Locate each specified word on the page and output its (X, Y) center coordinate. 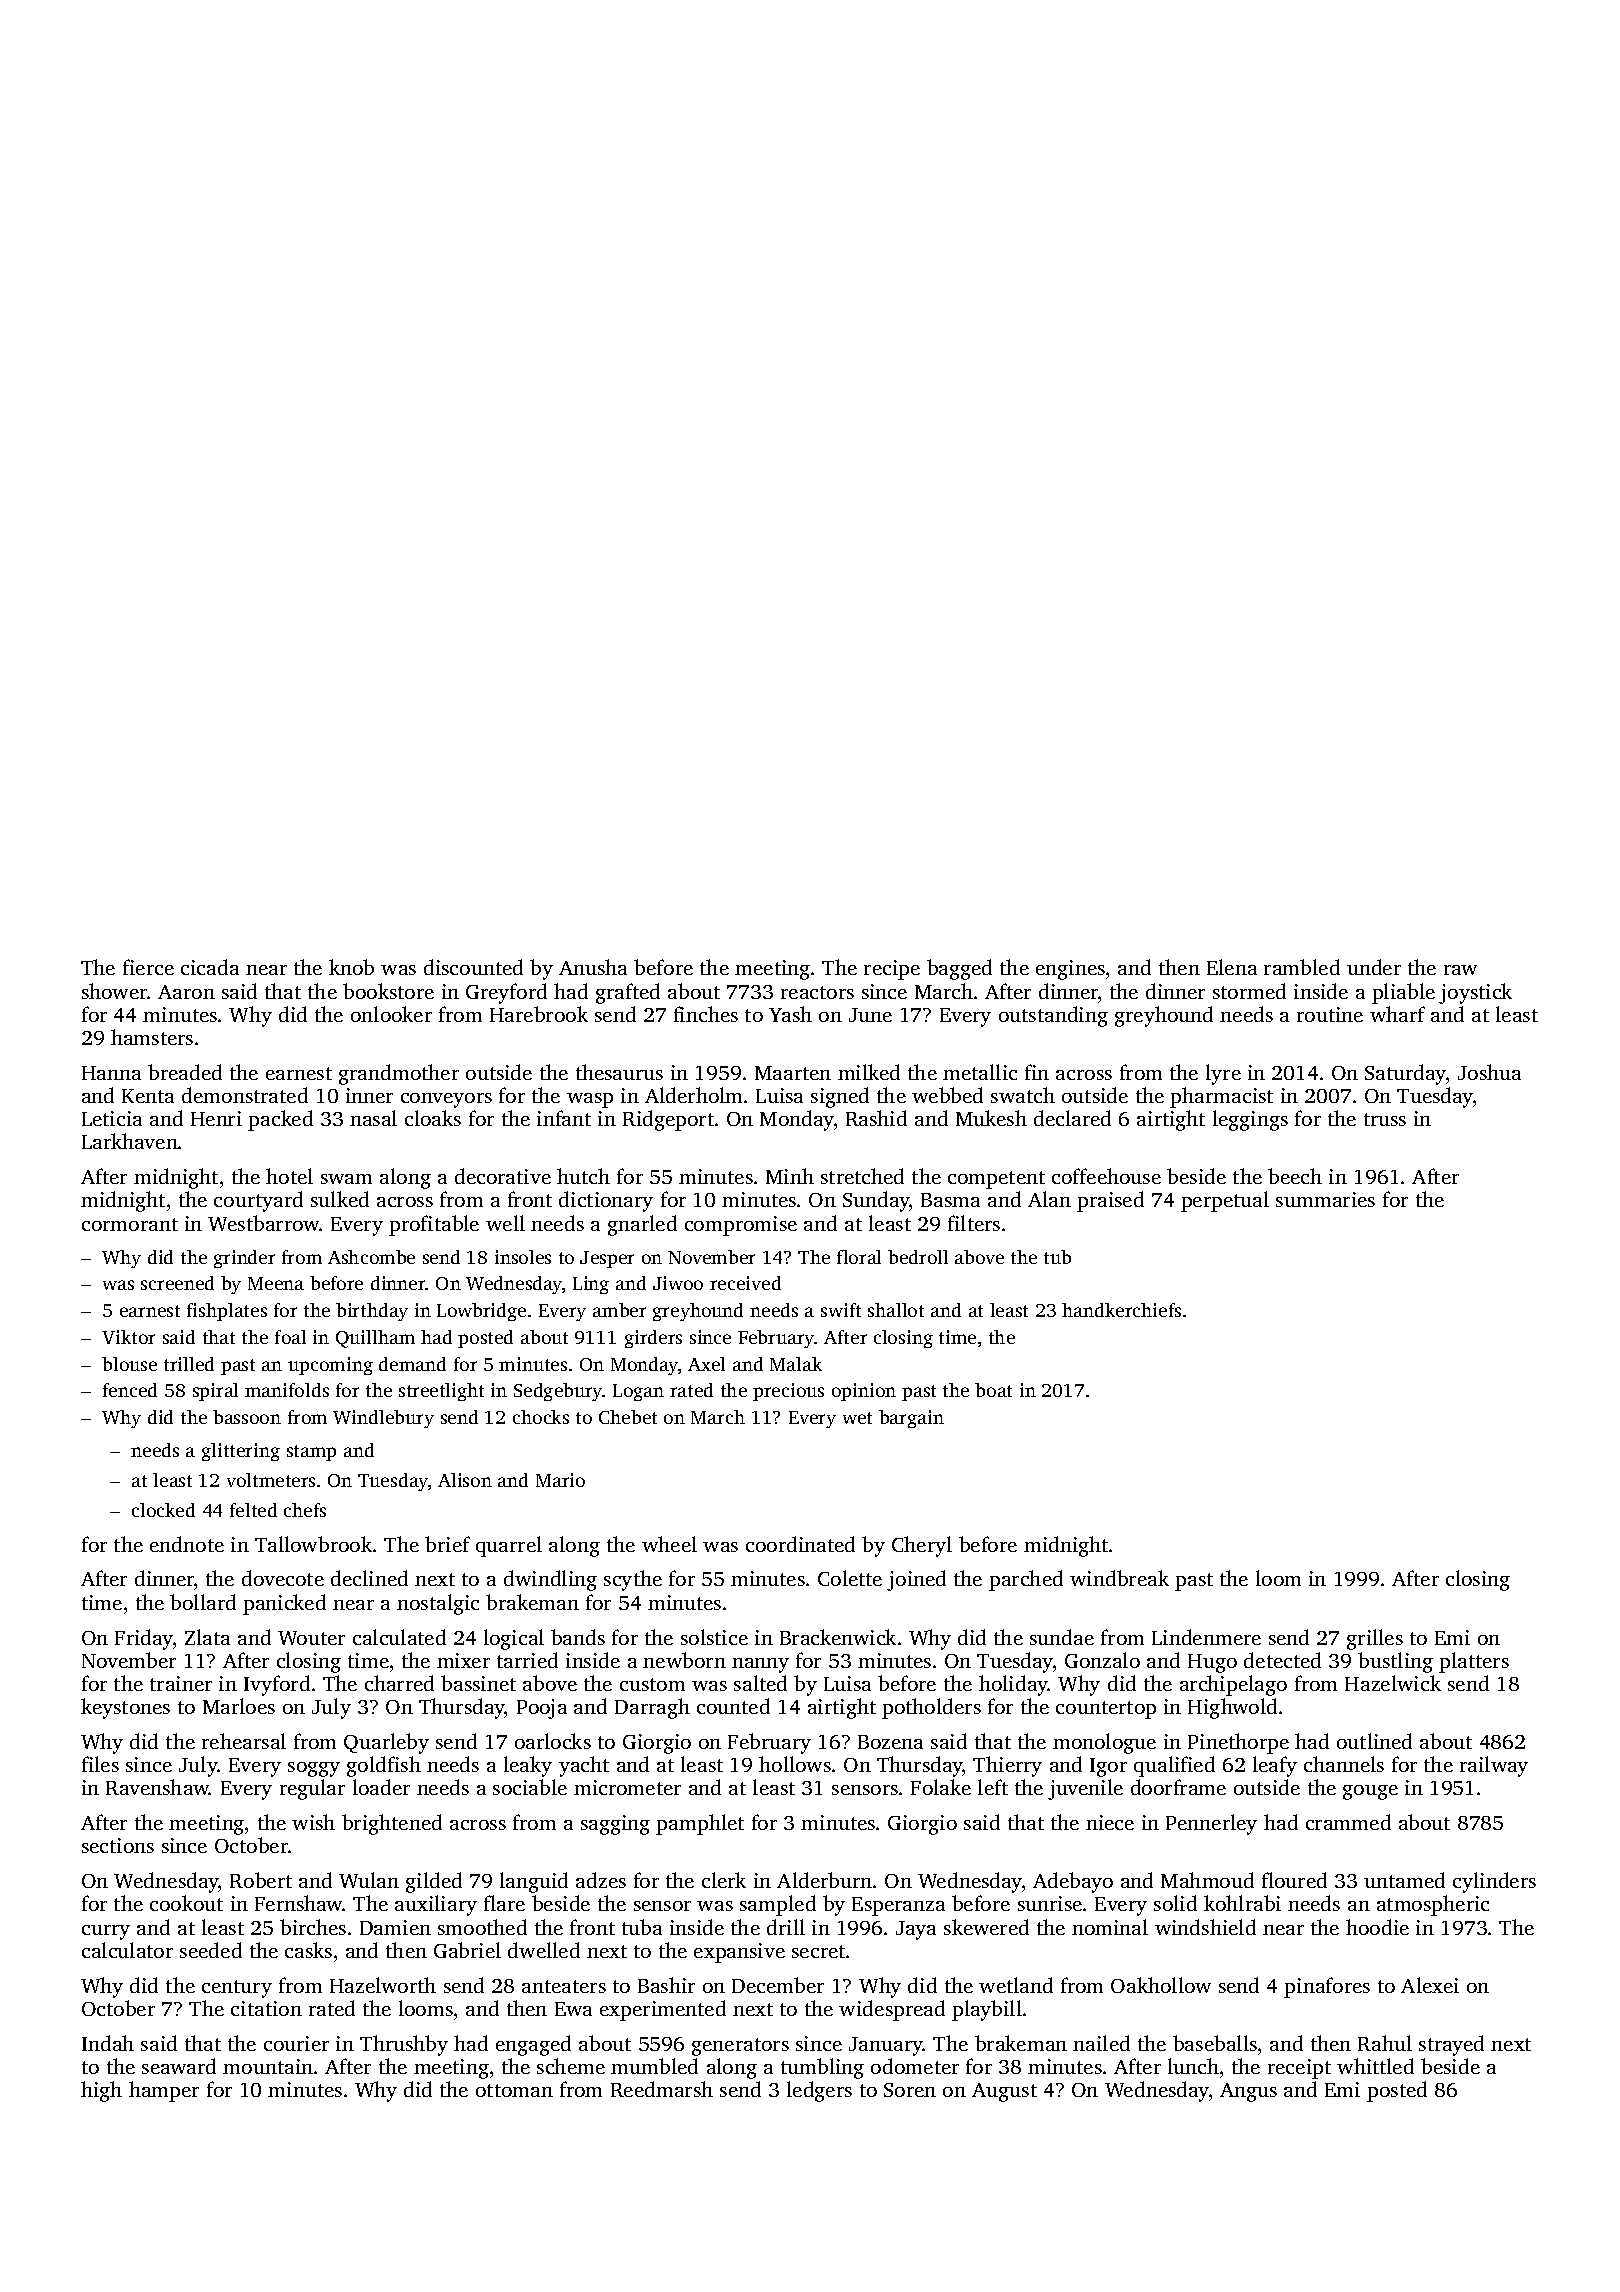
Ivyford (277, 1685)
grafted (628, 993)
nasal (373, 1118)
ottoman (514, 2090)
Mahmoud (1207, 1880)
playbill (987, 2010)
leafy (1275, 1766)
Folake (941, 1787)
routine (1330, 1014)
